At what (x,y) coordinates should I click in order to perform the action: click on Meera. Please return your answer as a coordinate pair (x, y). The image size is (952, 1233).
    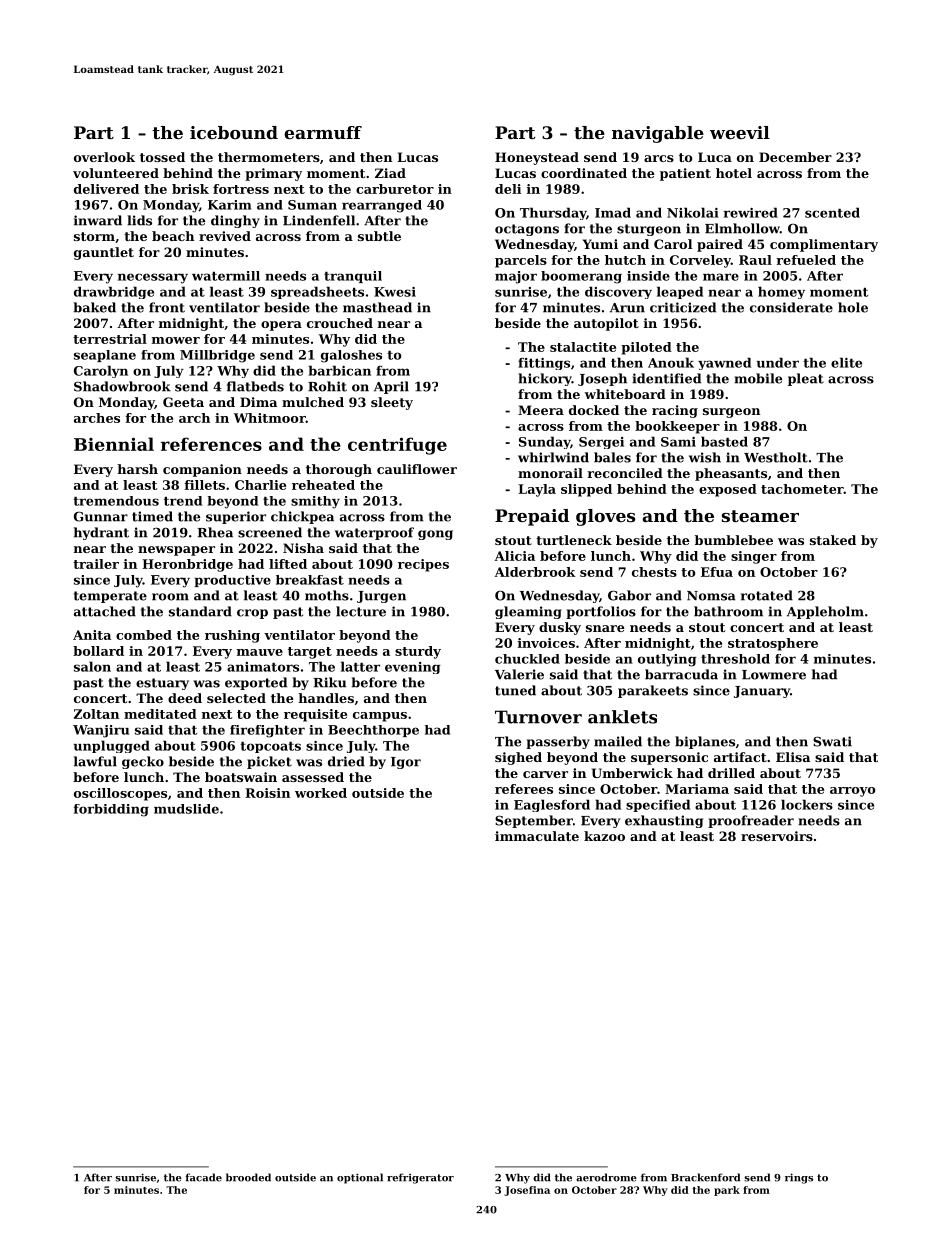
    Looking at the image, I should click on (541, 410).
